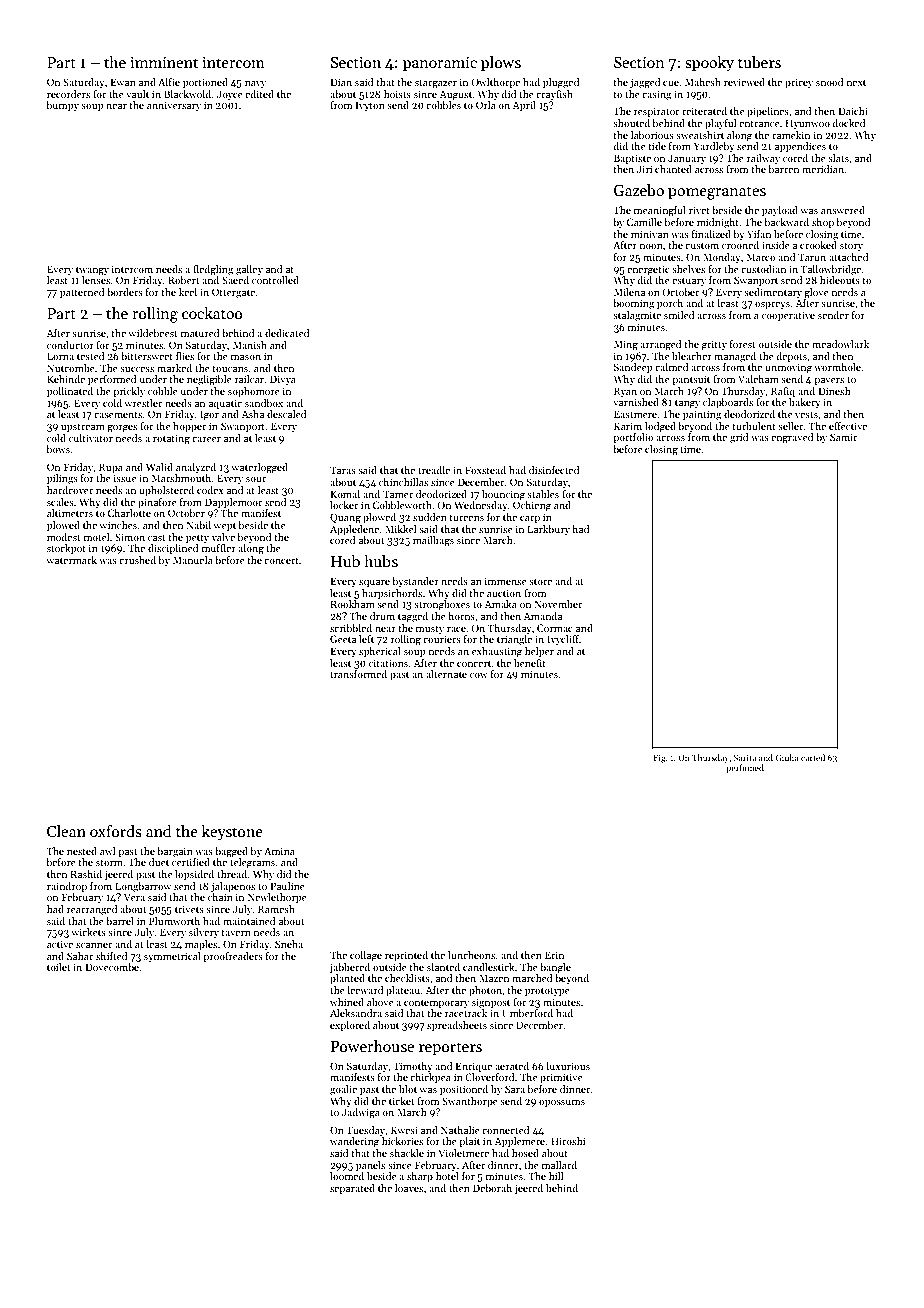 The image size is (924, 1308). I want to click on luxurious, so click(568, 1066).
